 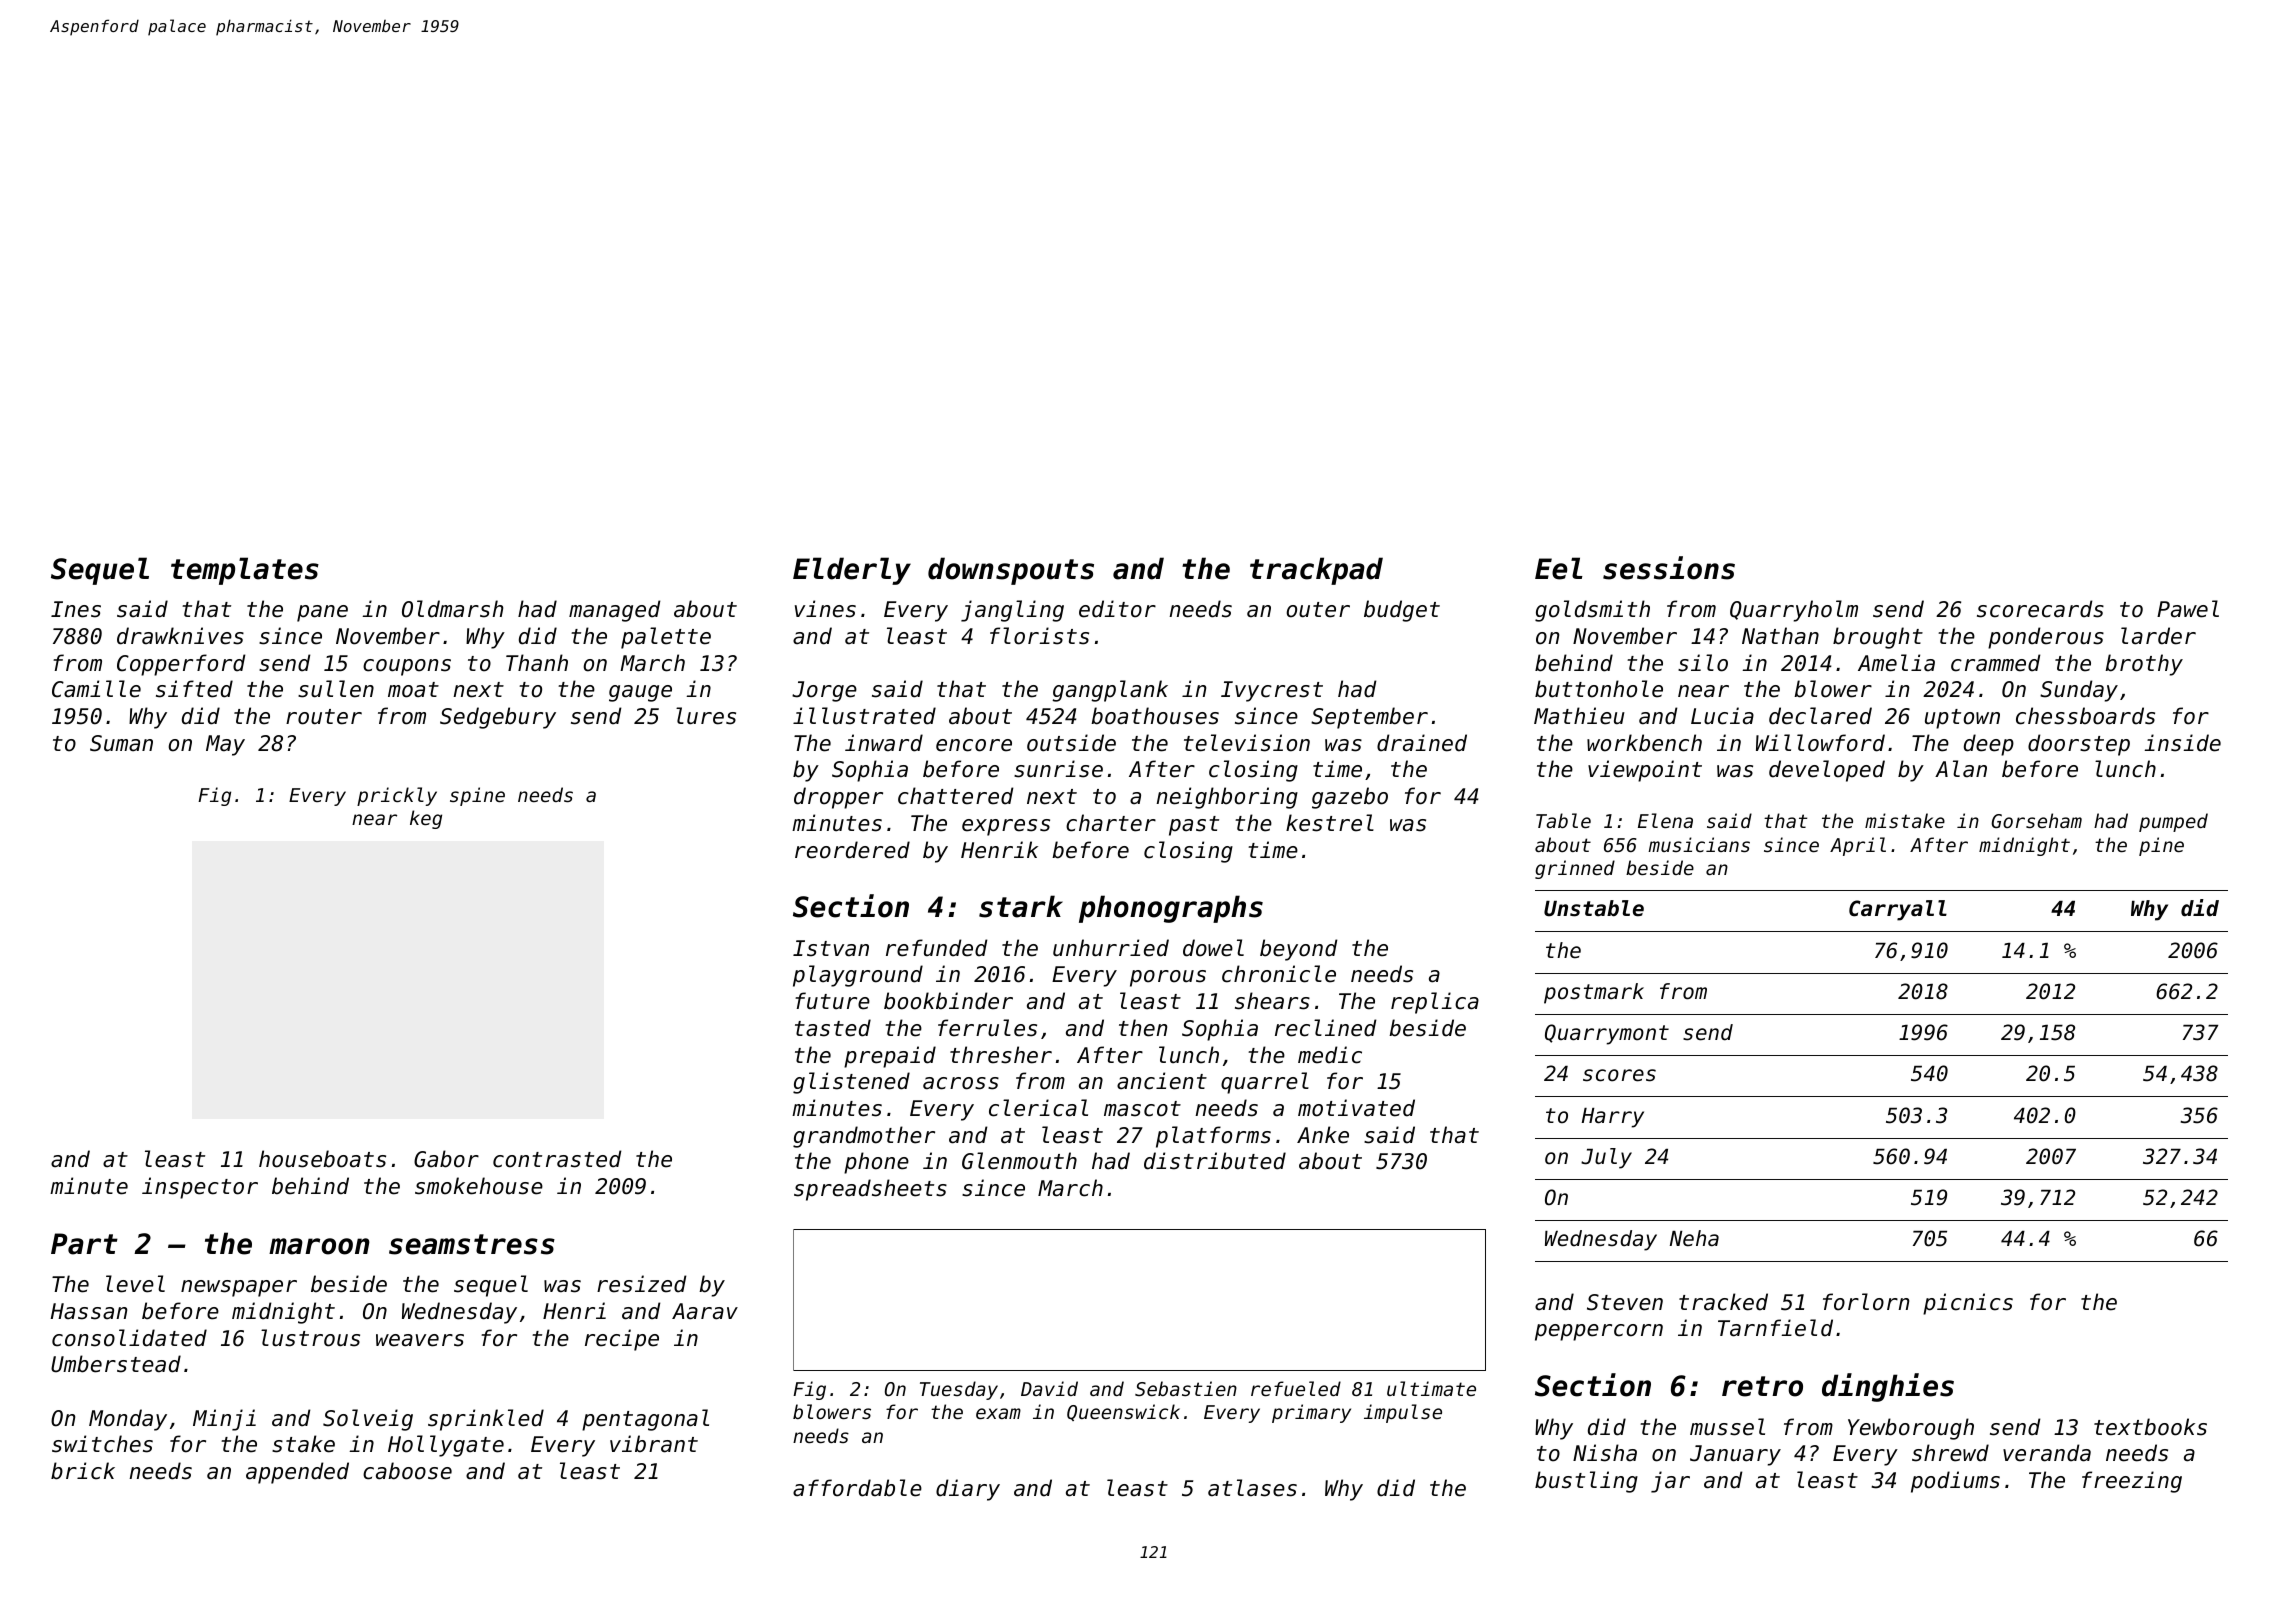 I want to click on declared, so click(x=1820, y=716).
